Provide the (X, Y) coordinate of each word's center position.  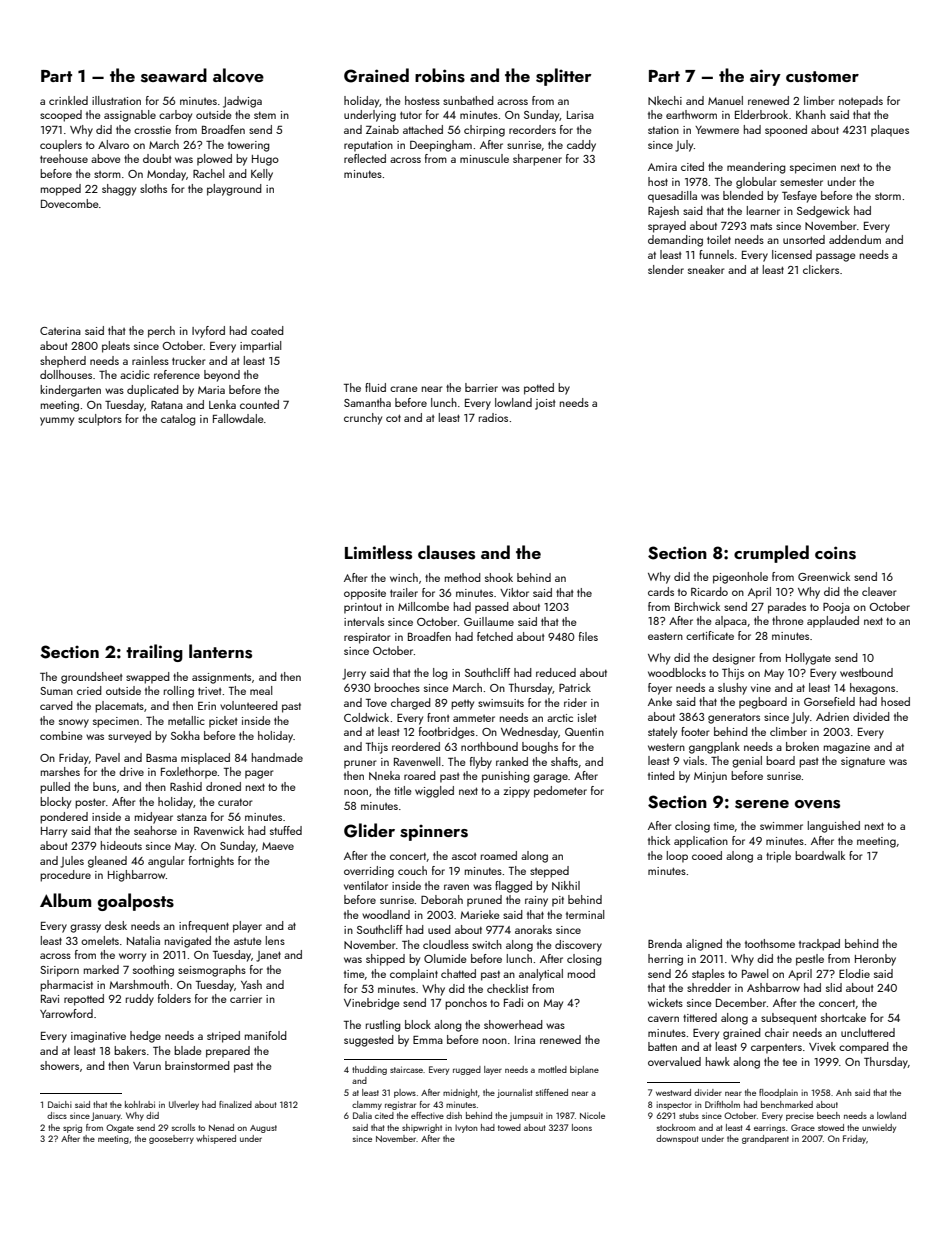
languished (834, 827)
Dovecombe (70, 203)
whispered (216, 1139)
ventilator (366, 885)
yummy (57, 421)
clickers (821, 269)
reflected (365, 158)
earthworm (691, 114)
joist (545, 404)
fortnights (211, 862)
